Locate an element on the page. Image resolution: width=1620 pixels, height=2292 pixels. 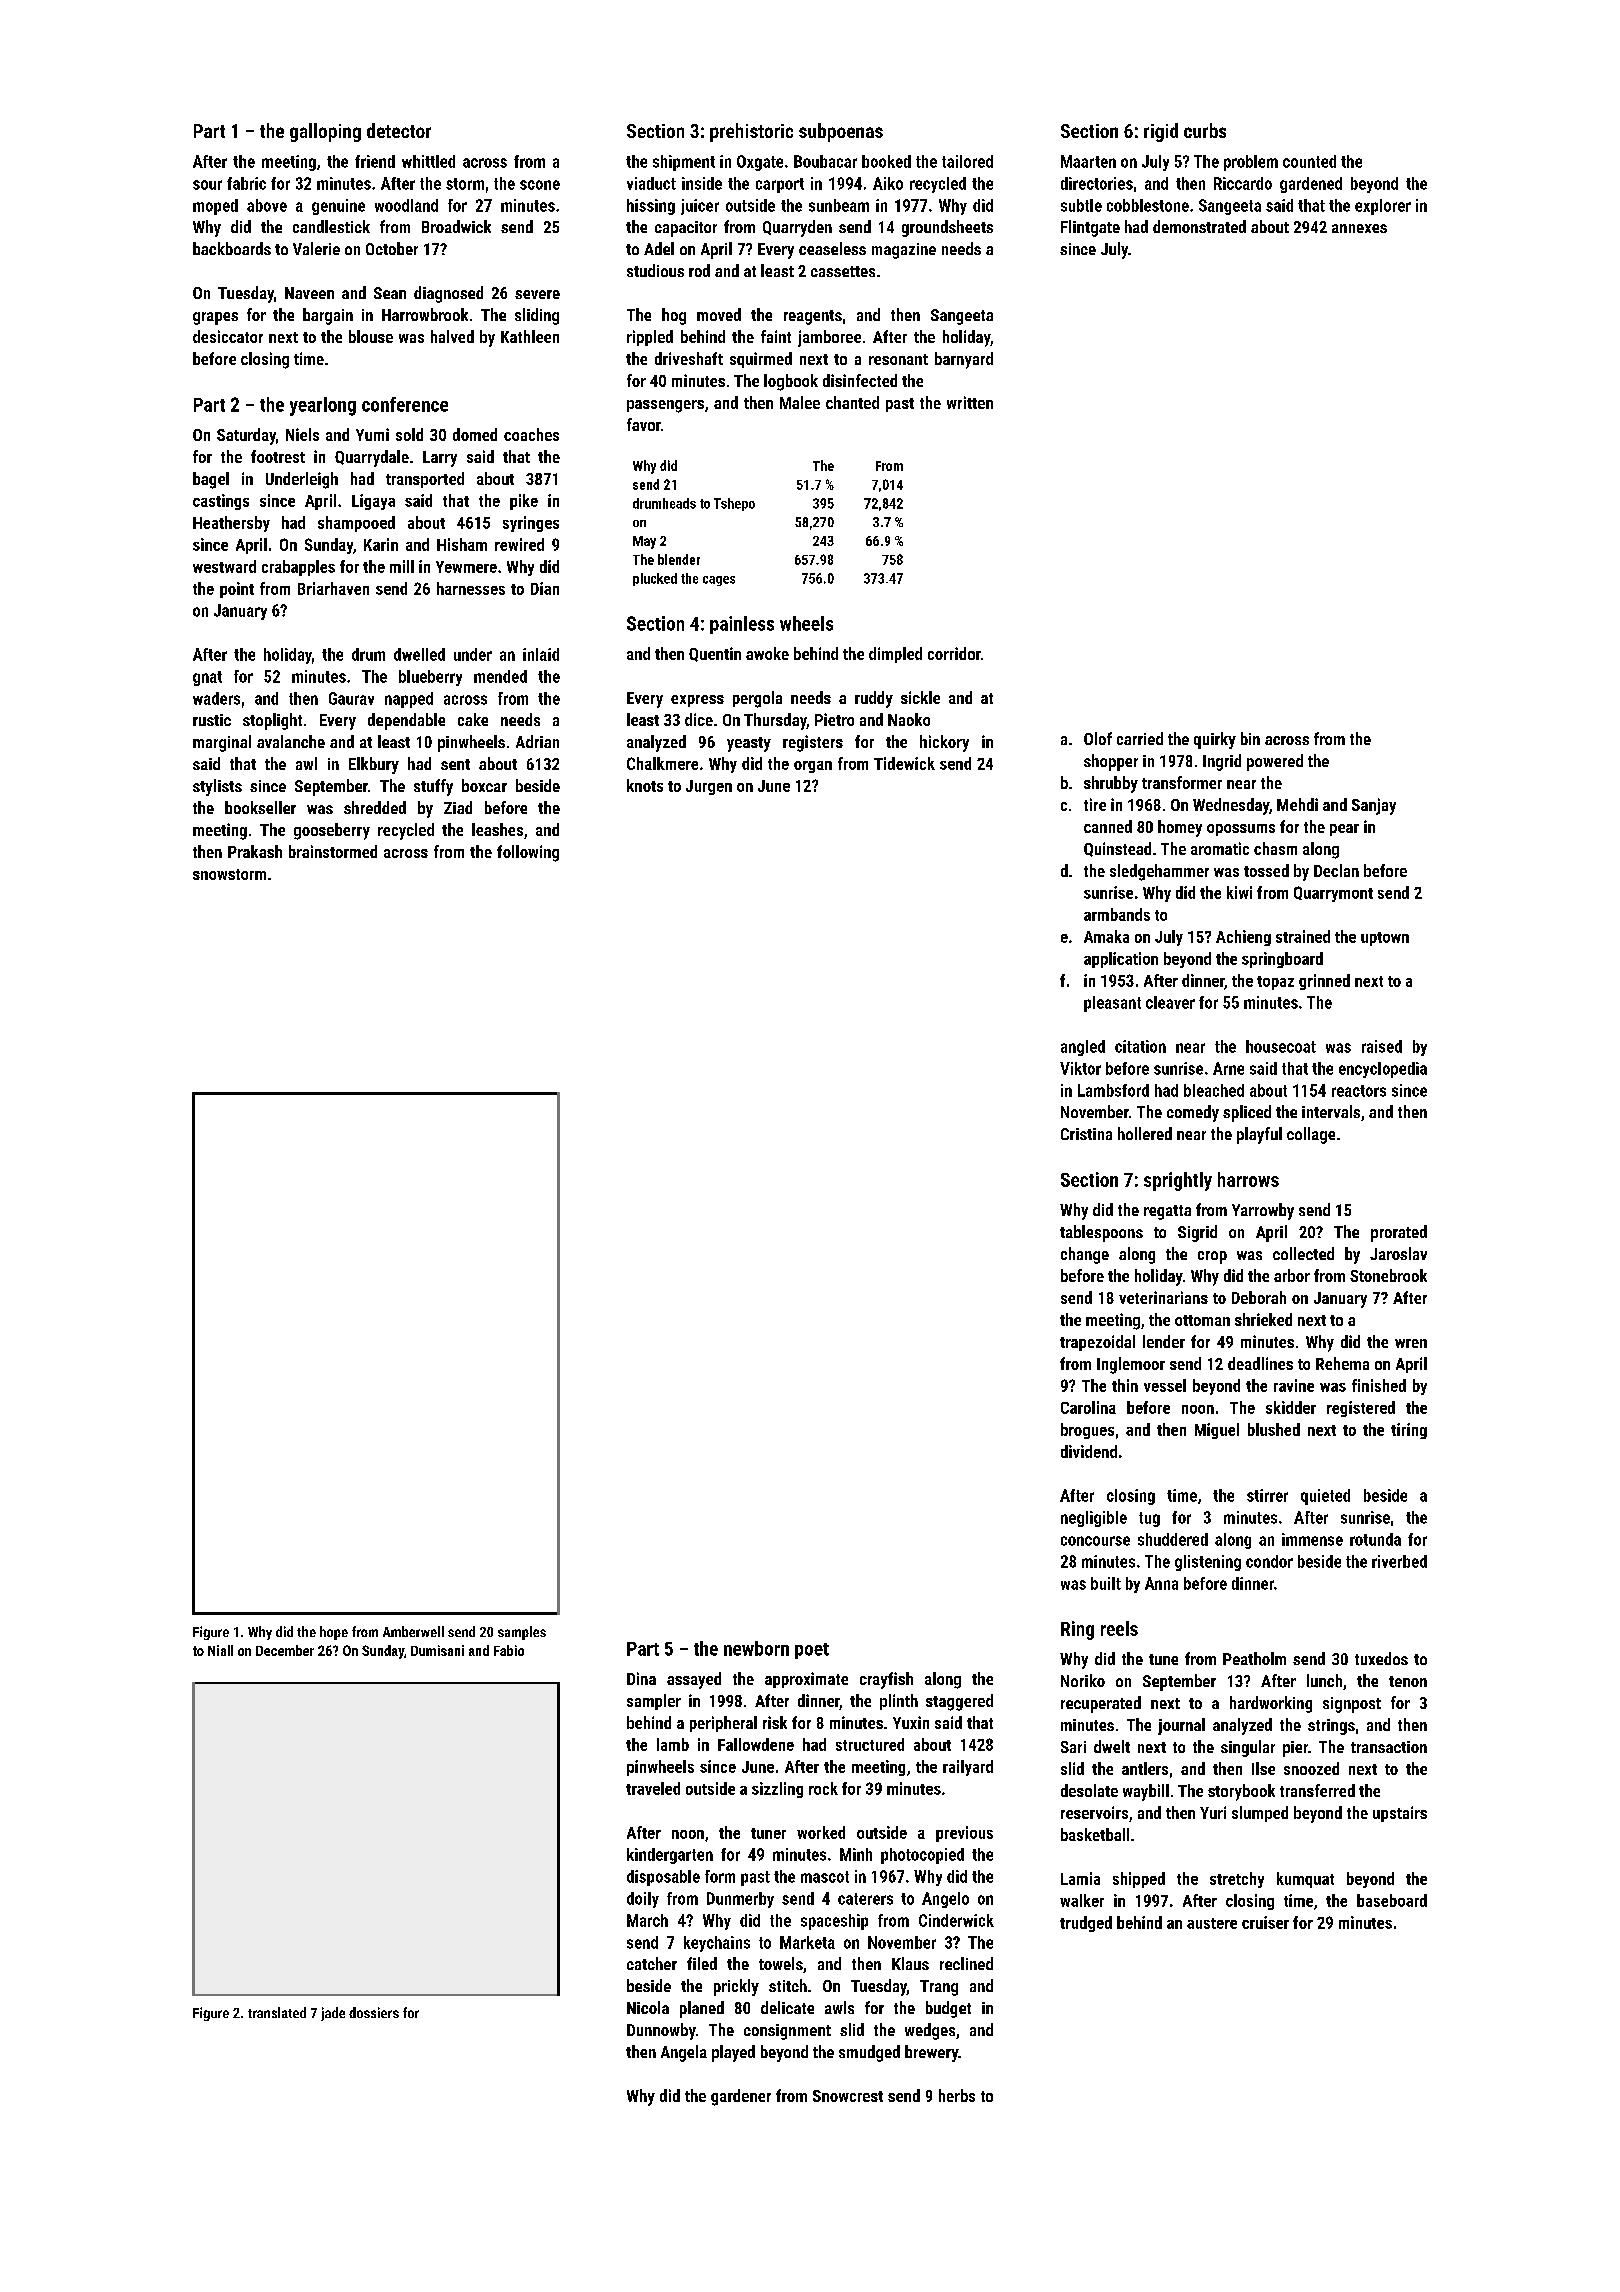
above is located at coordinates (267, 205).
